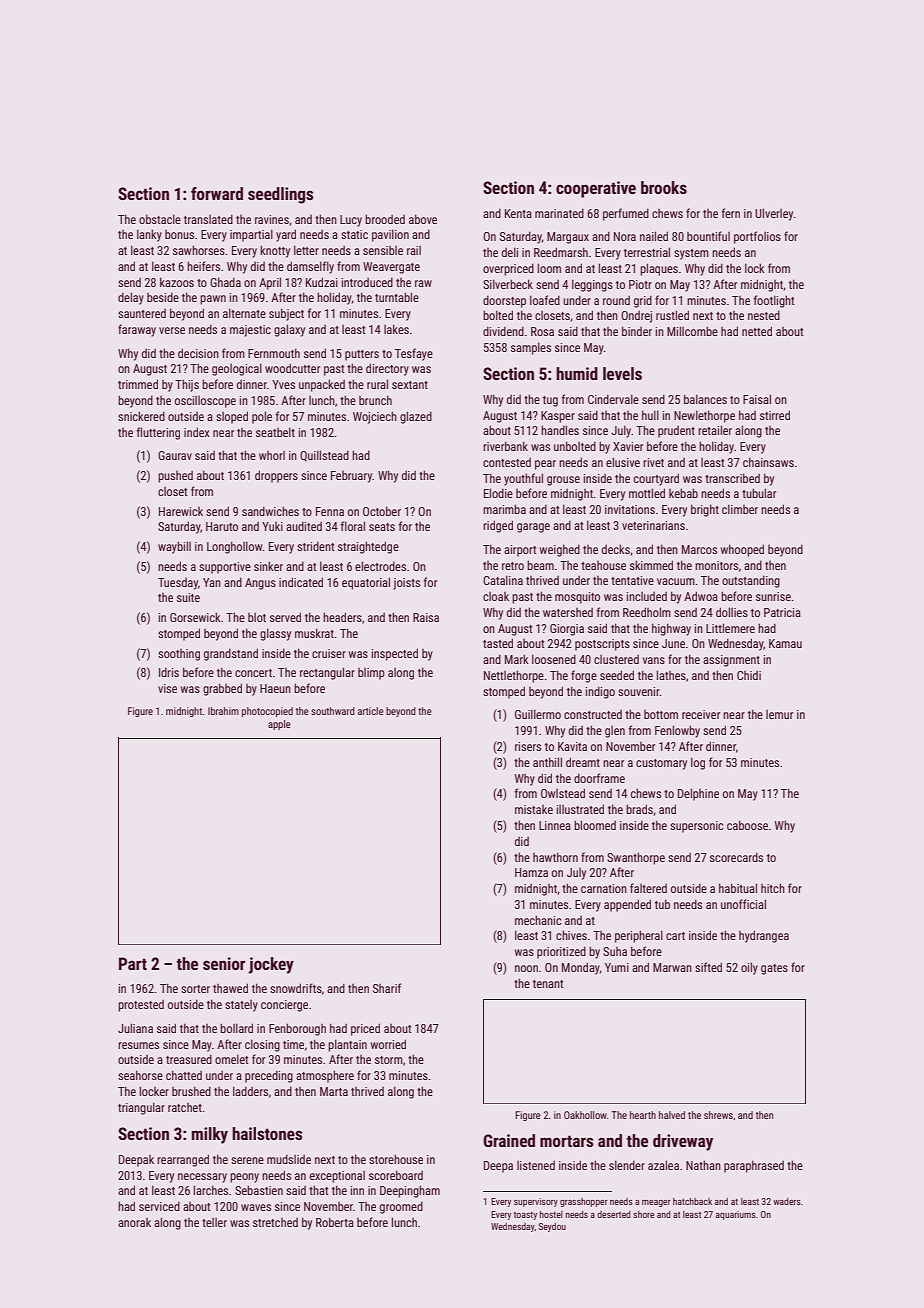 This screenshot has height=1308, width=924. What do you see at coordinates (395, 654) in the screenshot?
I see `inspected` at bounding box center [395, 654].
